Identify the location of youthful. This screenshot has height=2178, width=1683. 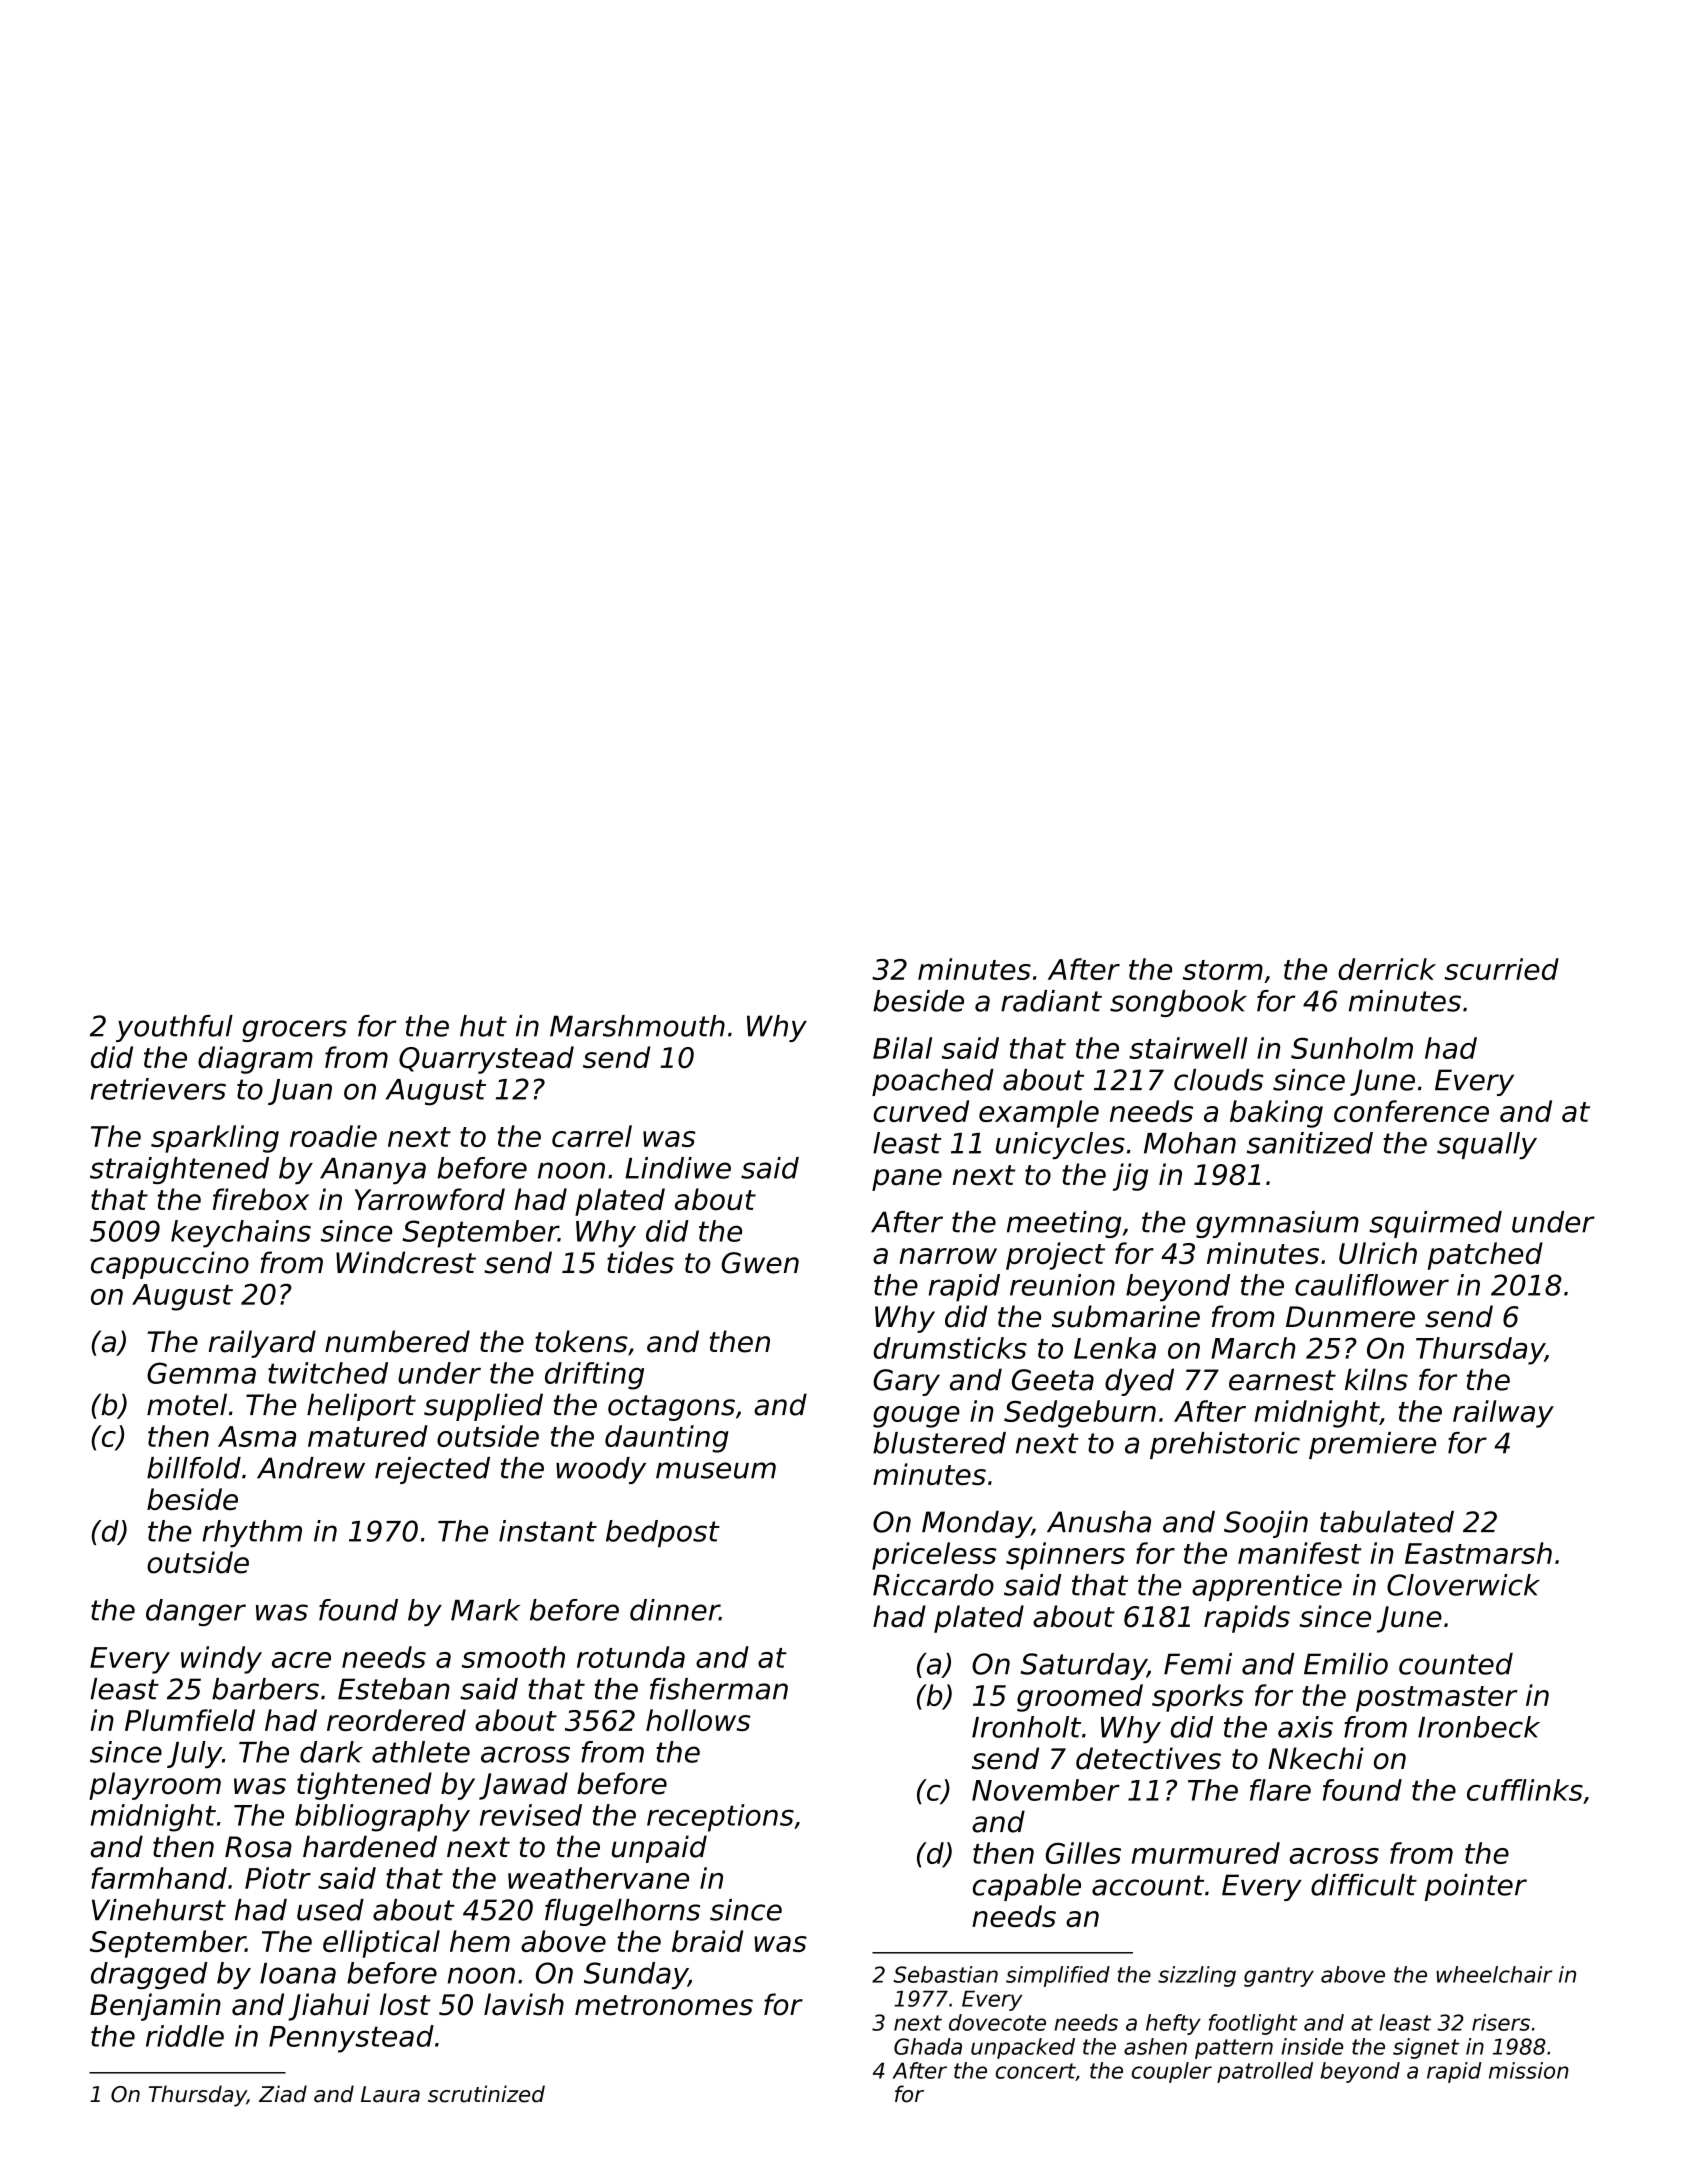
(174, 1028).
